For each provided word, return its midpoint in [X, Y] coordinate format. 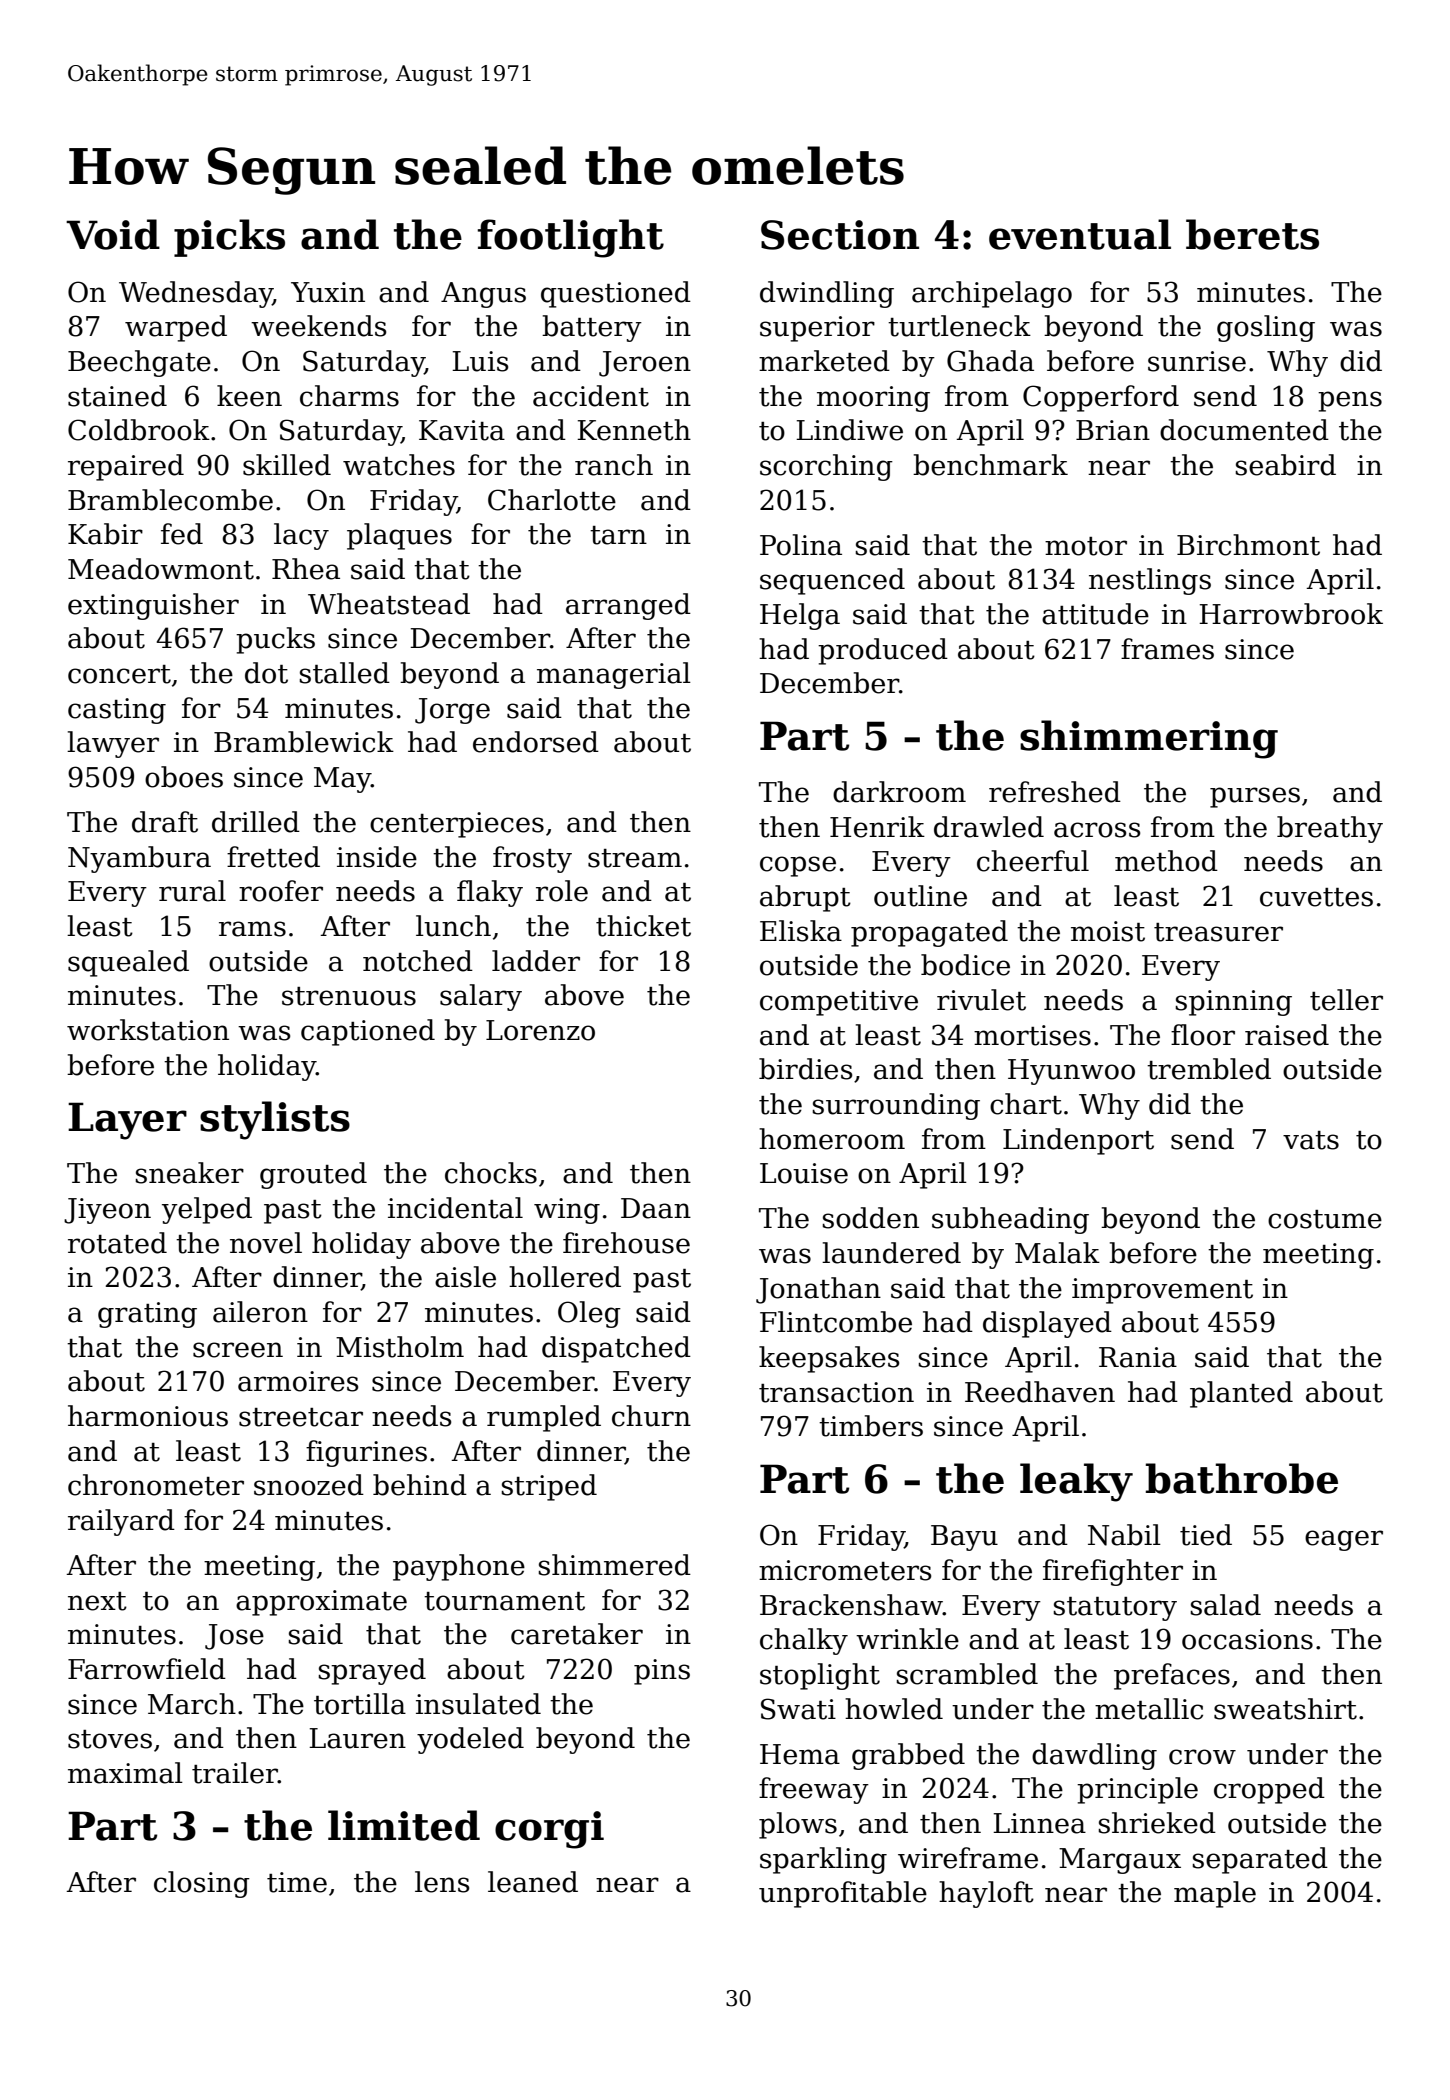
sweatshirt [1285, 1709]
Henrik [877, 827]
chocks [491, 1173]
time [297, 1882]
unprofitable [843, 1894]
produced [883, 651]
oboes [184, 777]
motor [1086, 546]
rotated [117, 1243]
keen [249, 396]
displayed [1047, 1324]
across [1097, 830]
